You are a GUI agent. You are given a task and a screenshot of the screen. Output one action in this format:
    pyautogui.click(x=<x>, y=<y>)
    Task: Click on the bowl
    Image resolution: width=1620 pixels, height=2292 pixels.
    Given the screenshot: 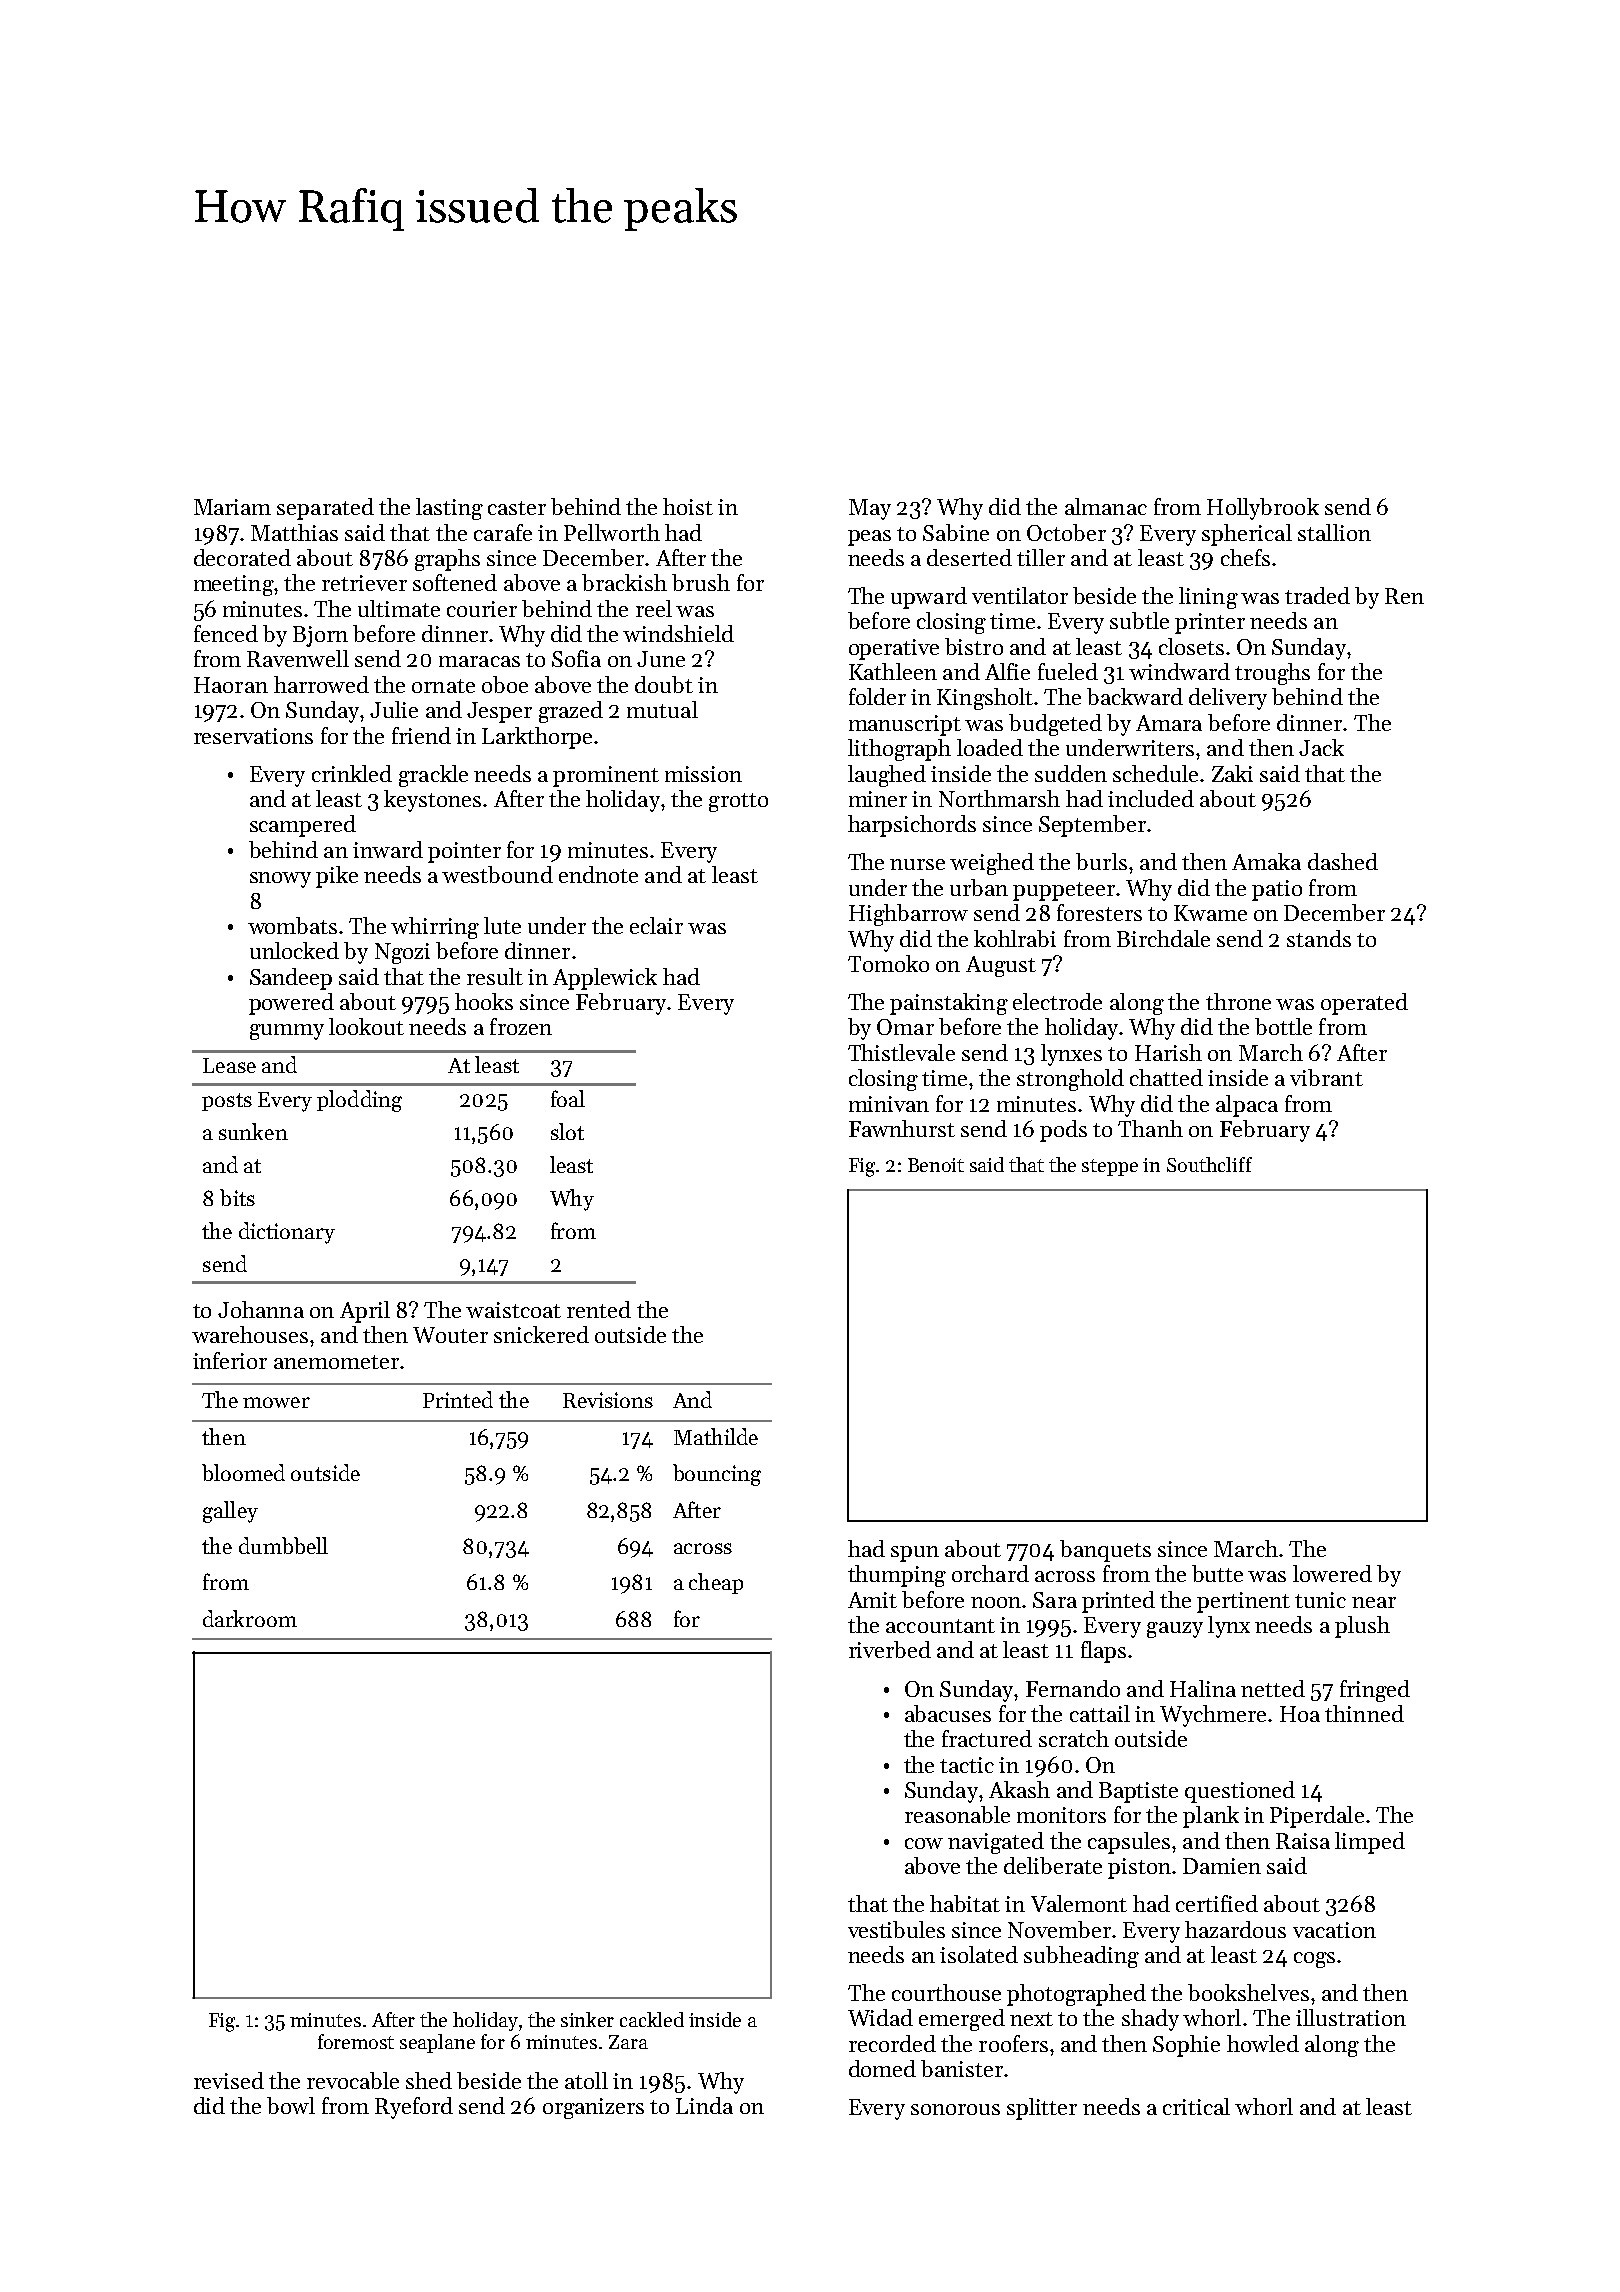 What is the action you would take?
    pyautogui.click(x=291, y=2105)
